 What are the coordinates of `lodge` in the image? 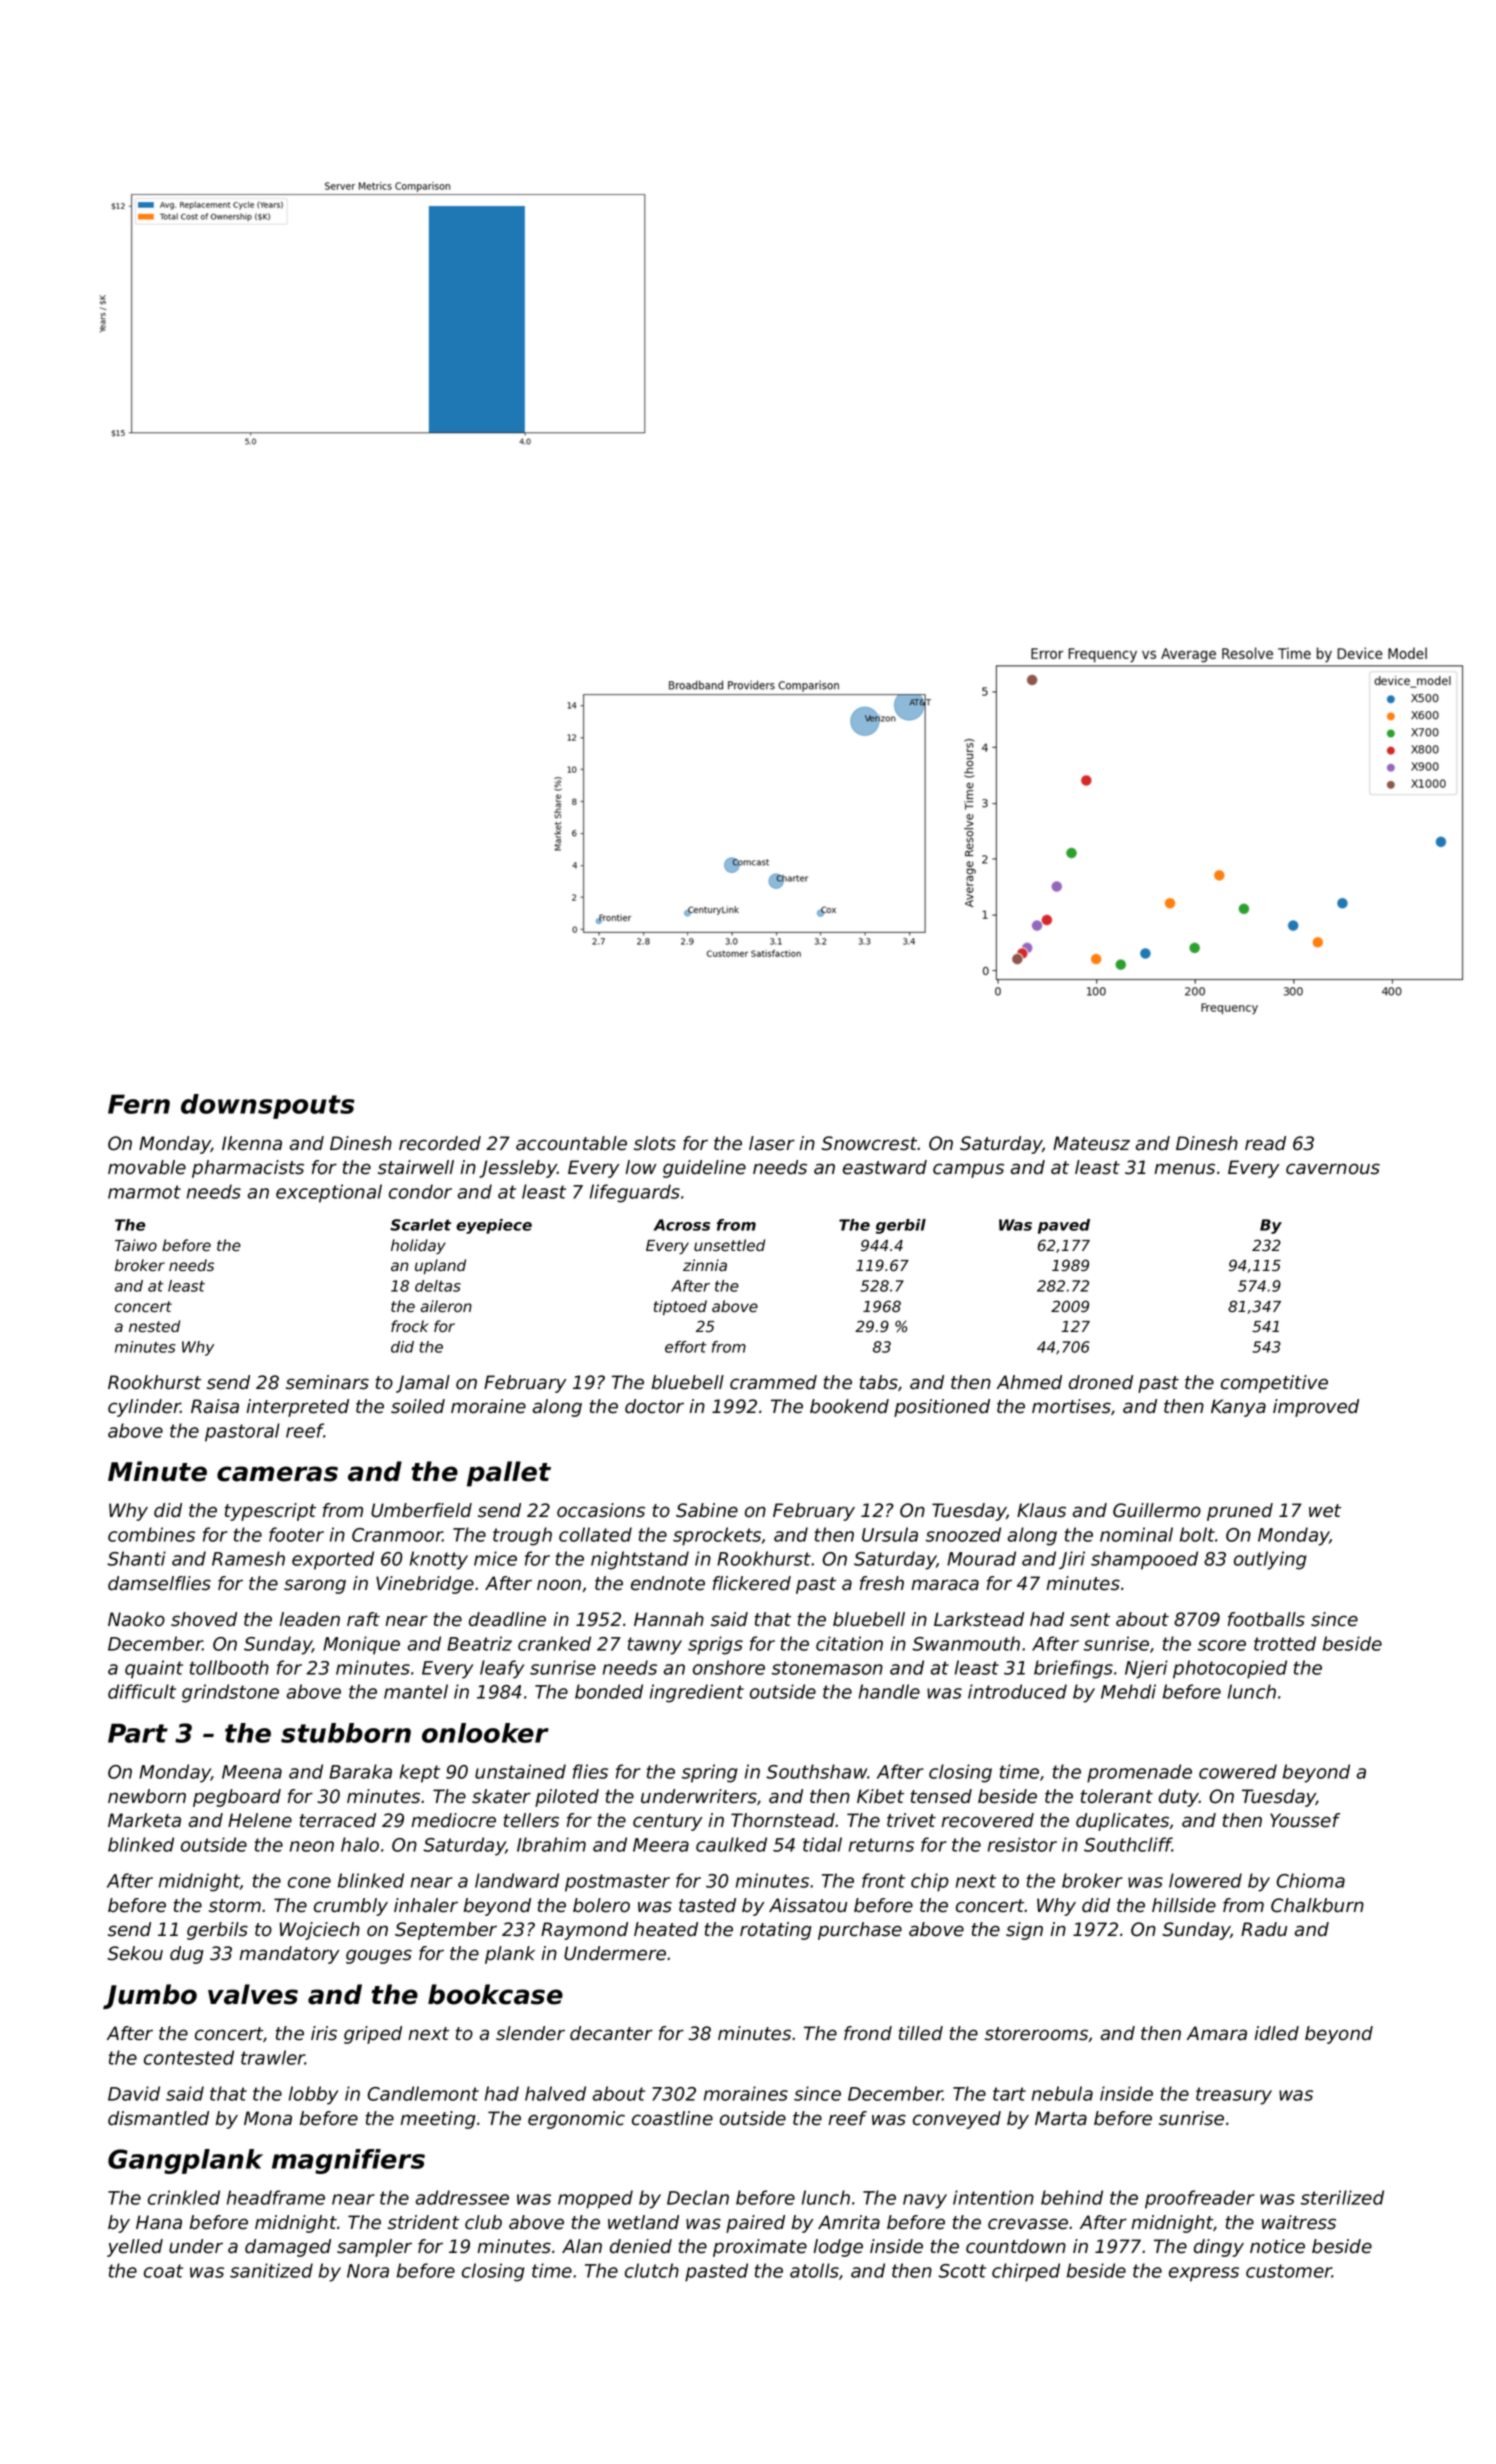 It's located at (838, 2248).
